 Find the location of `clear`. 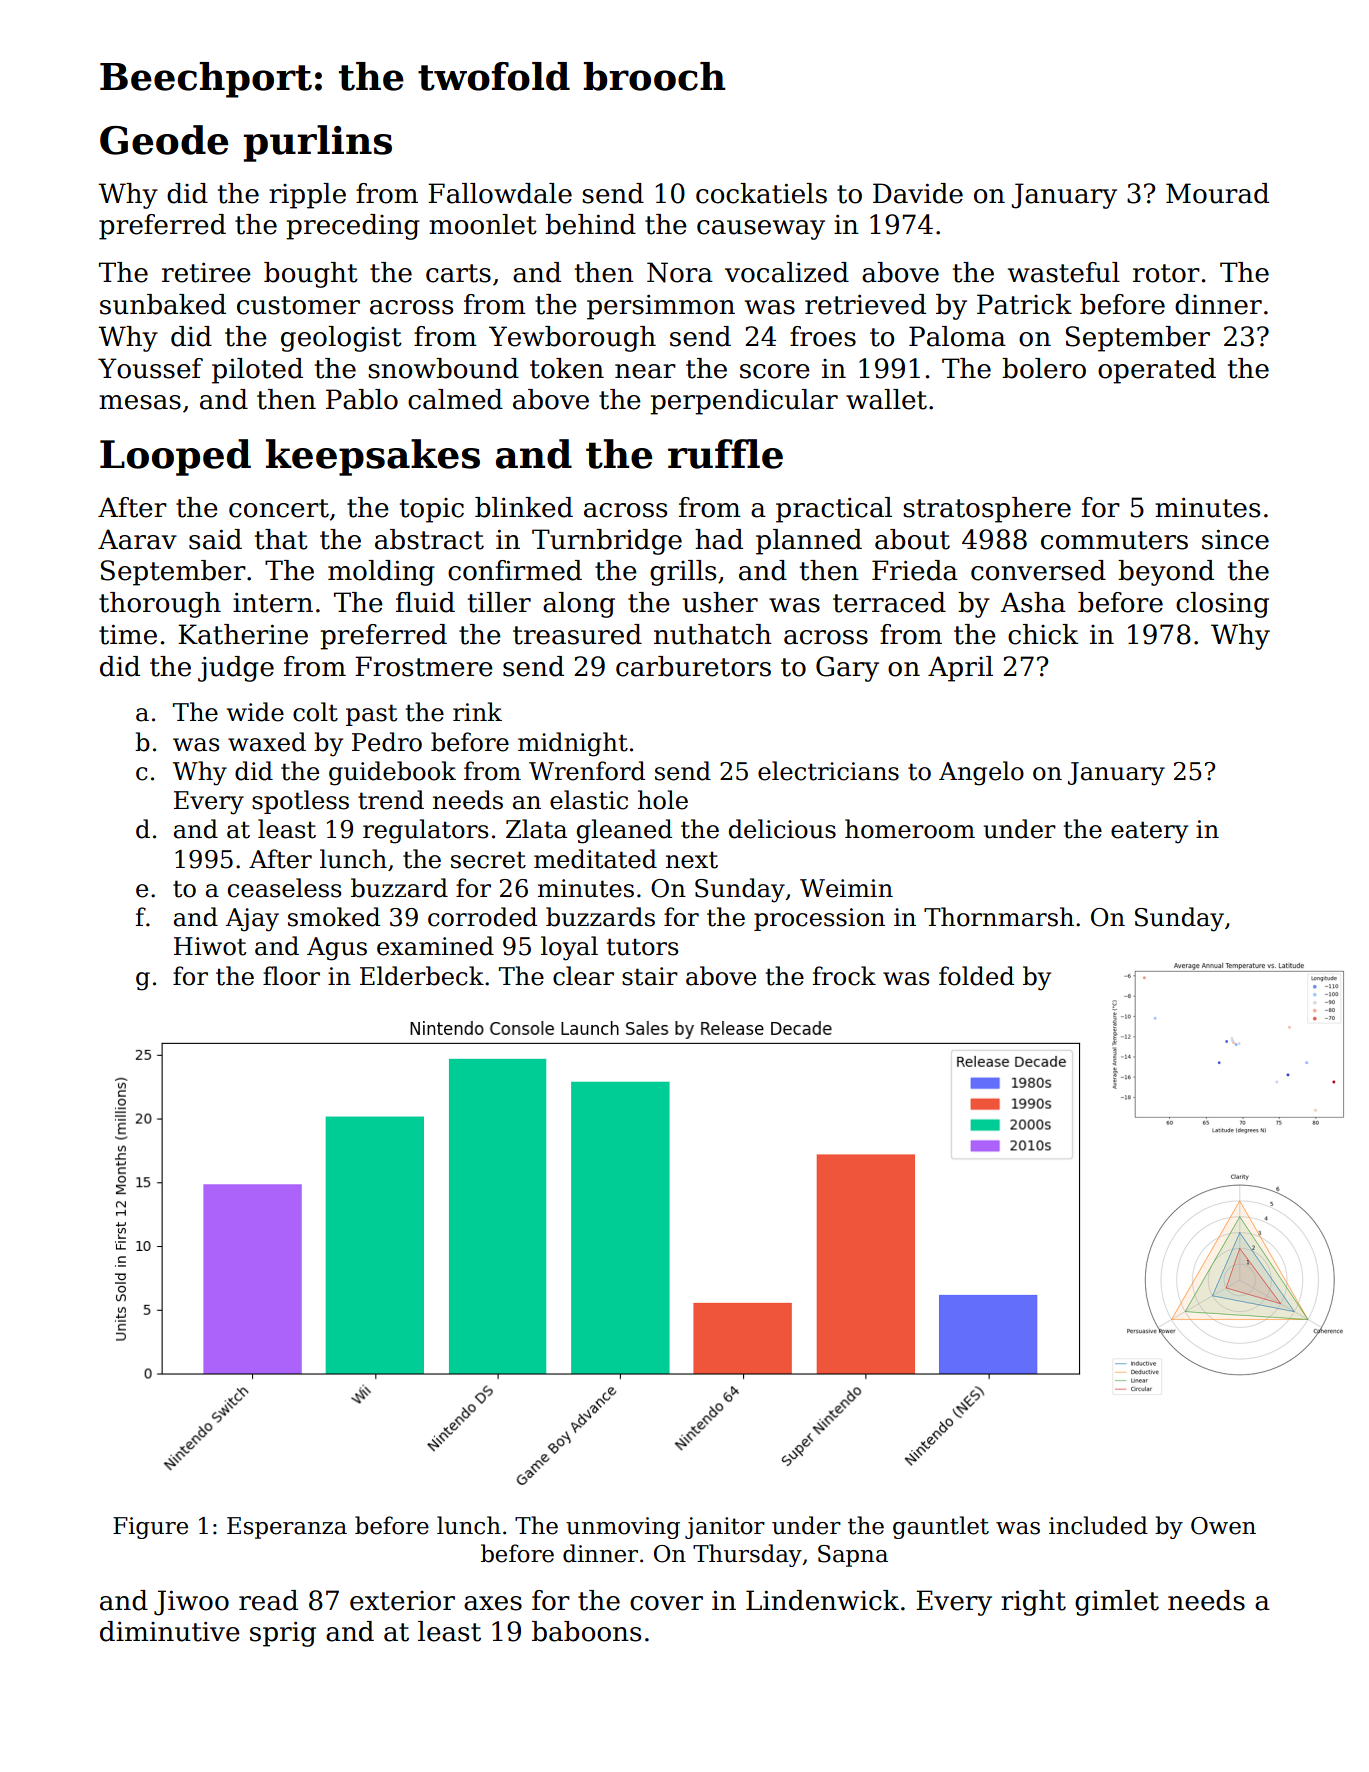

clear is located at coordinates (583, 976).
